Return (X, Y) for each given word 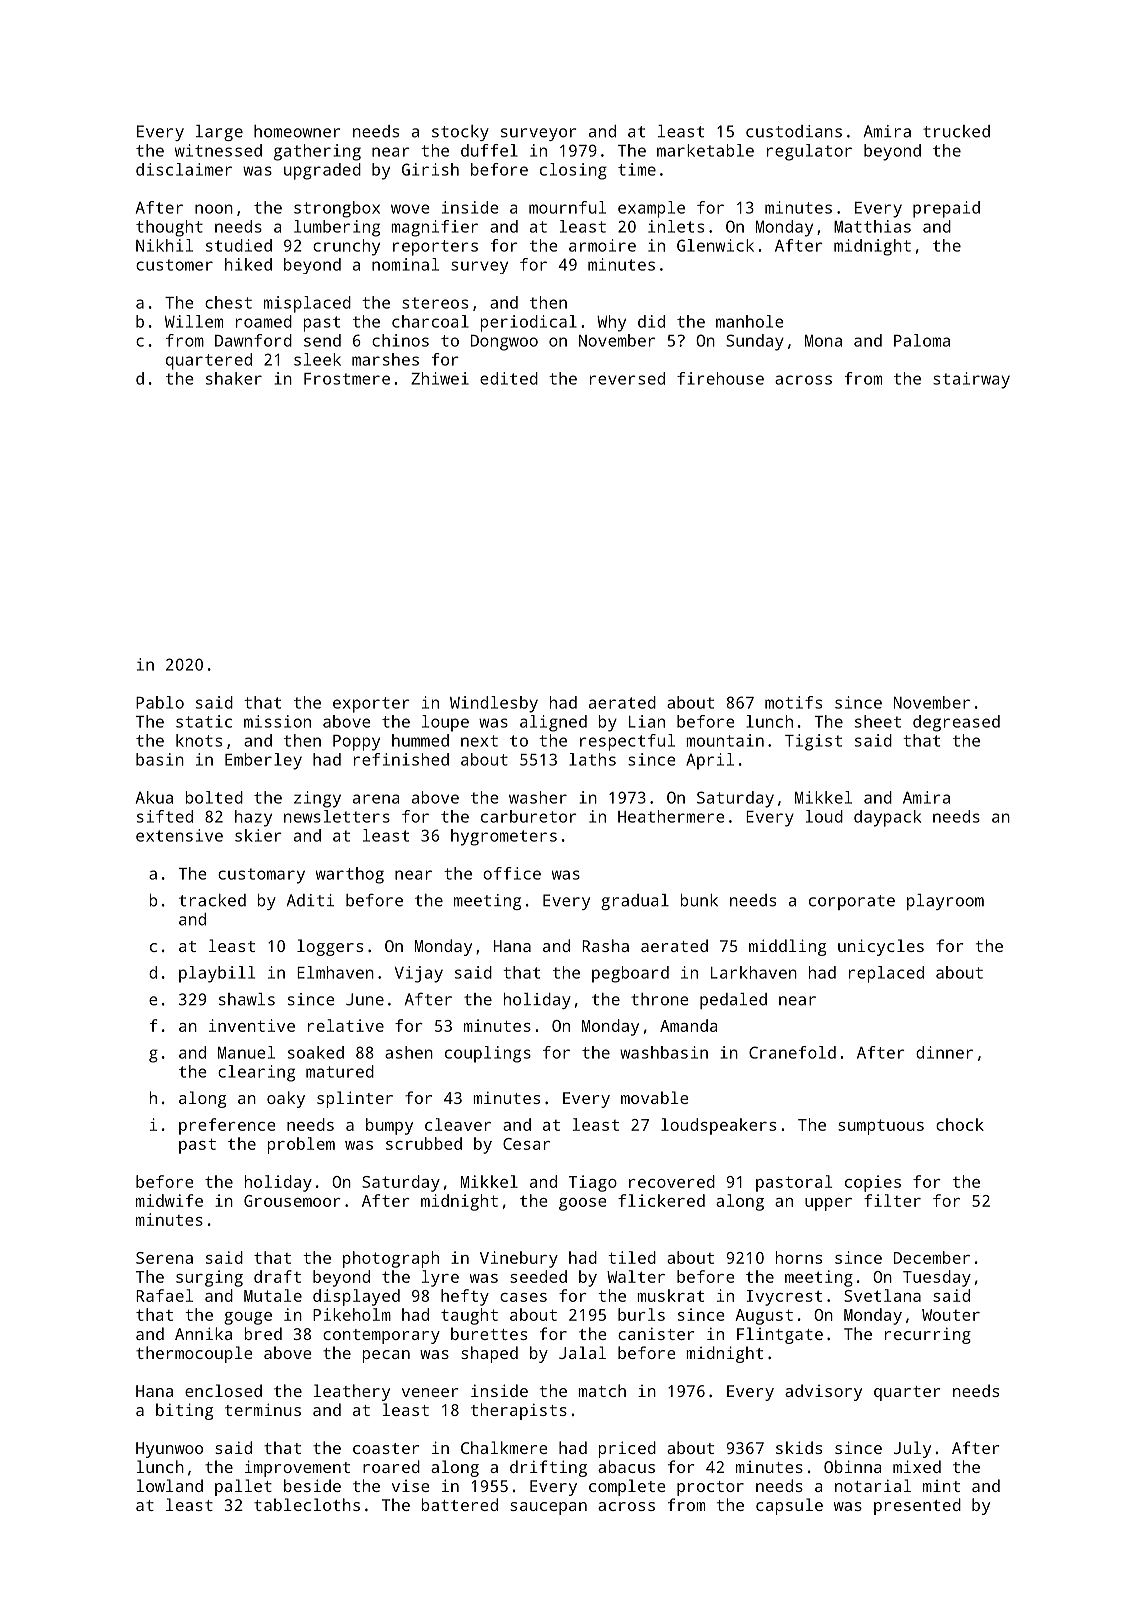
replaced (886, 974)
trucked (956, 131)
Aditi (310, 900)
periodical (529, 323)
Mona (823, 341)
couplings (488, 1054)
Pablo (160, 702)
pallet (243, 1487)
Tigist (813, 742)
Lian (647, 721)
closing (573, 171)
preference (227, 1126)
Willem (194, 321)
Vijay (418, 974)
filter (892, 1200)
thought (169, 228)
